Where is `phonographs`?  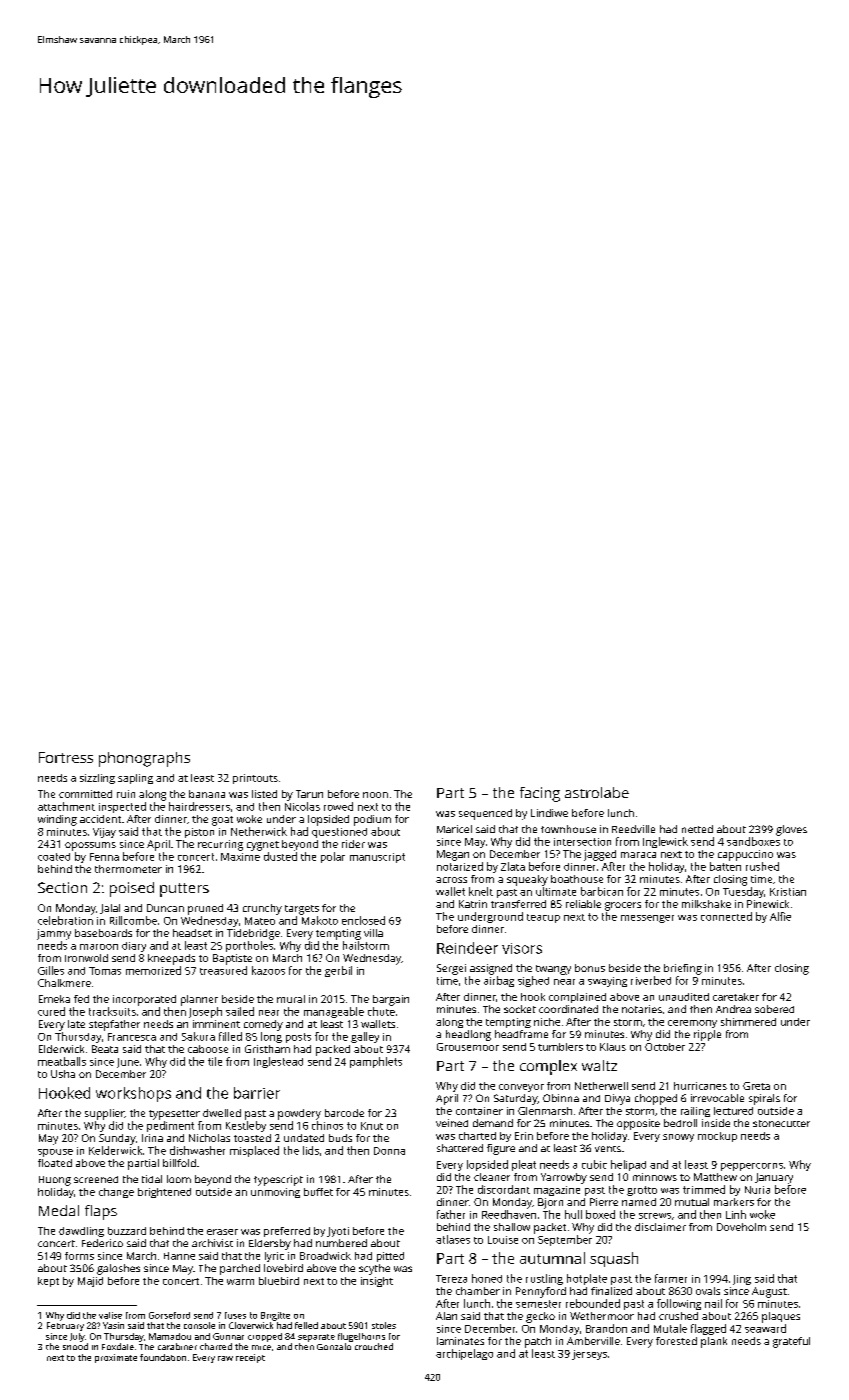 phonographs is located at coordinates (144, 759).
